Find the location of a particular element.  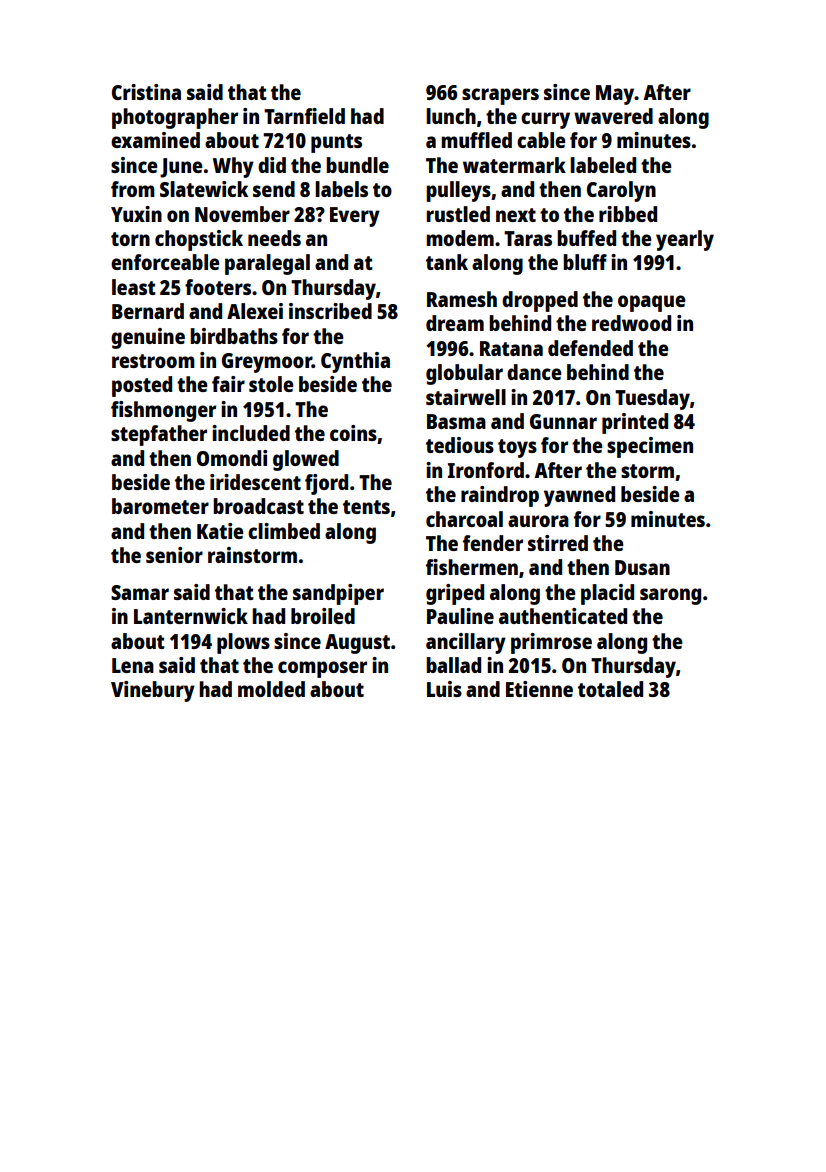

tank is located at coordinates (447, 262).
